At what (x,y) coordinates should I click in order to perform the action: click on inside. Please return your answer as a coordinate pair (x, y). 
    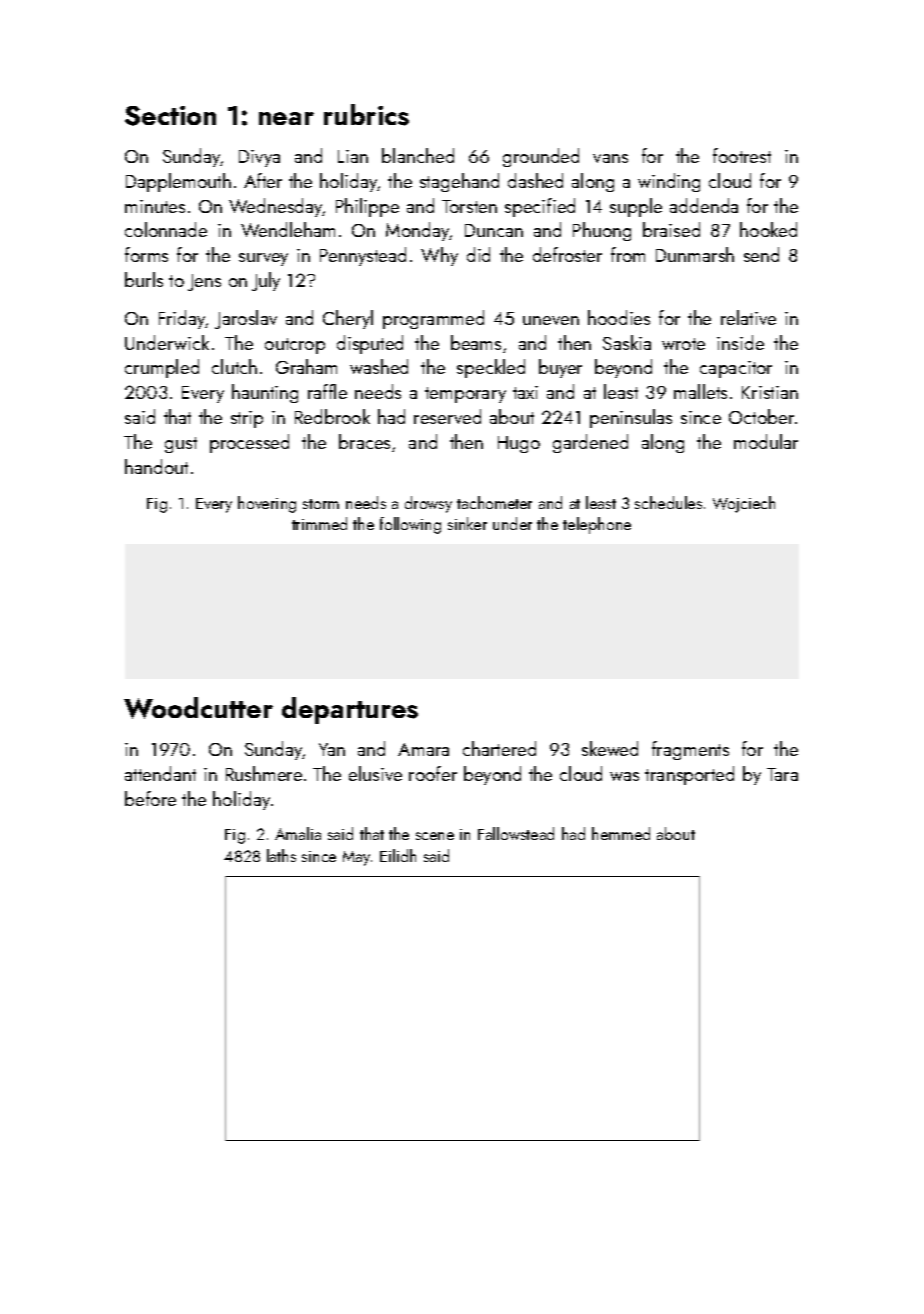
    Looking at the image, I should click on (740, 342).
